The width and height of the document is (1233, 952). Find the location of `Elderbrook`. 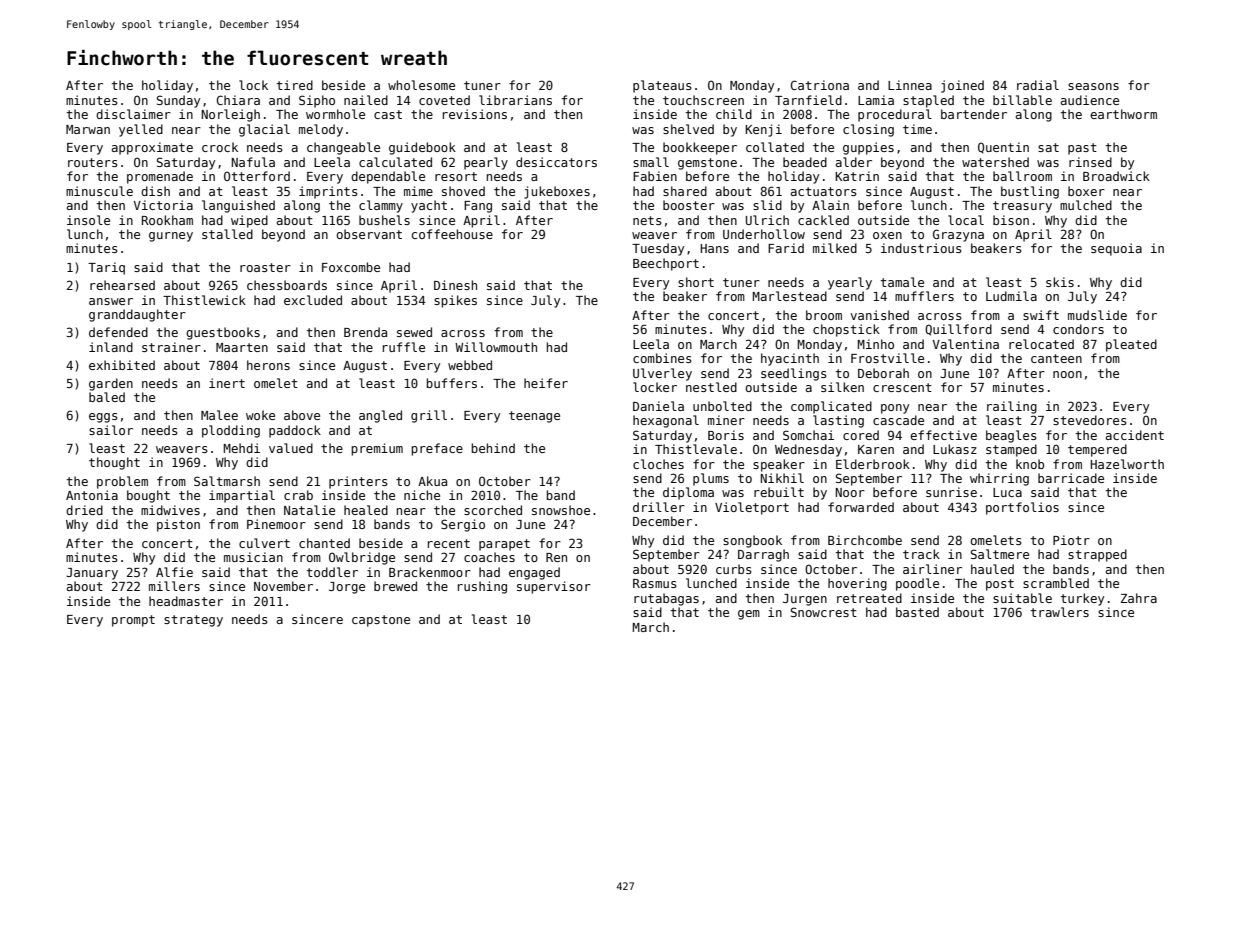

Elderbrook is located at coordinates (873, 464).
